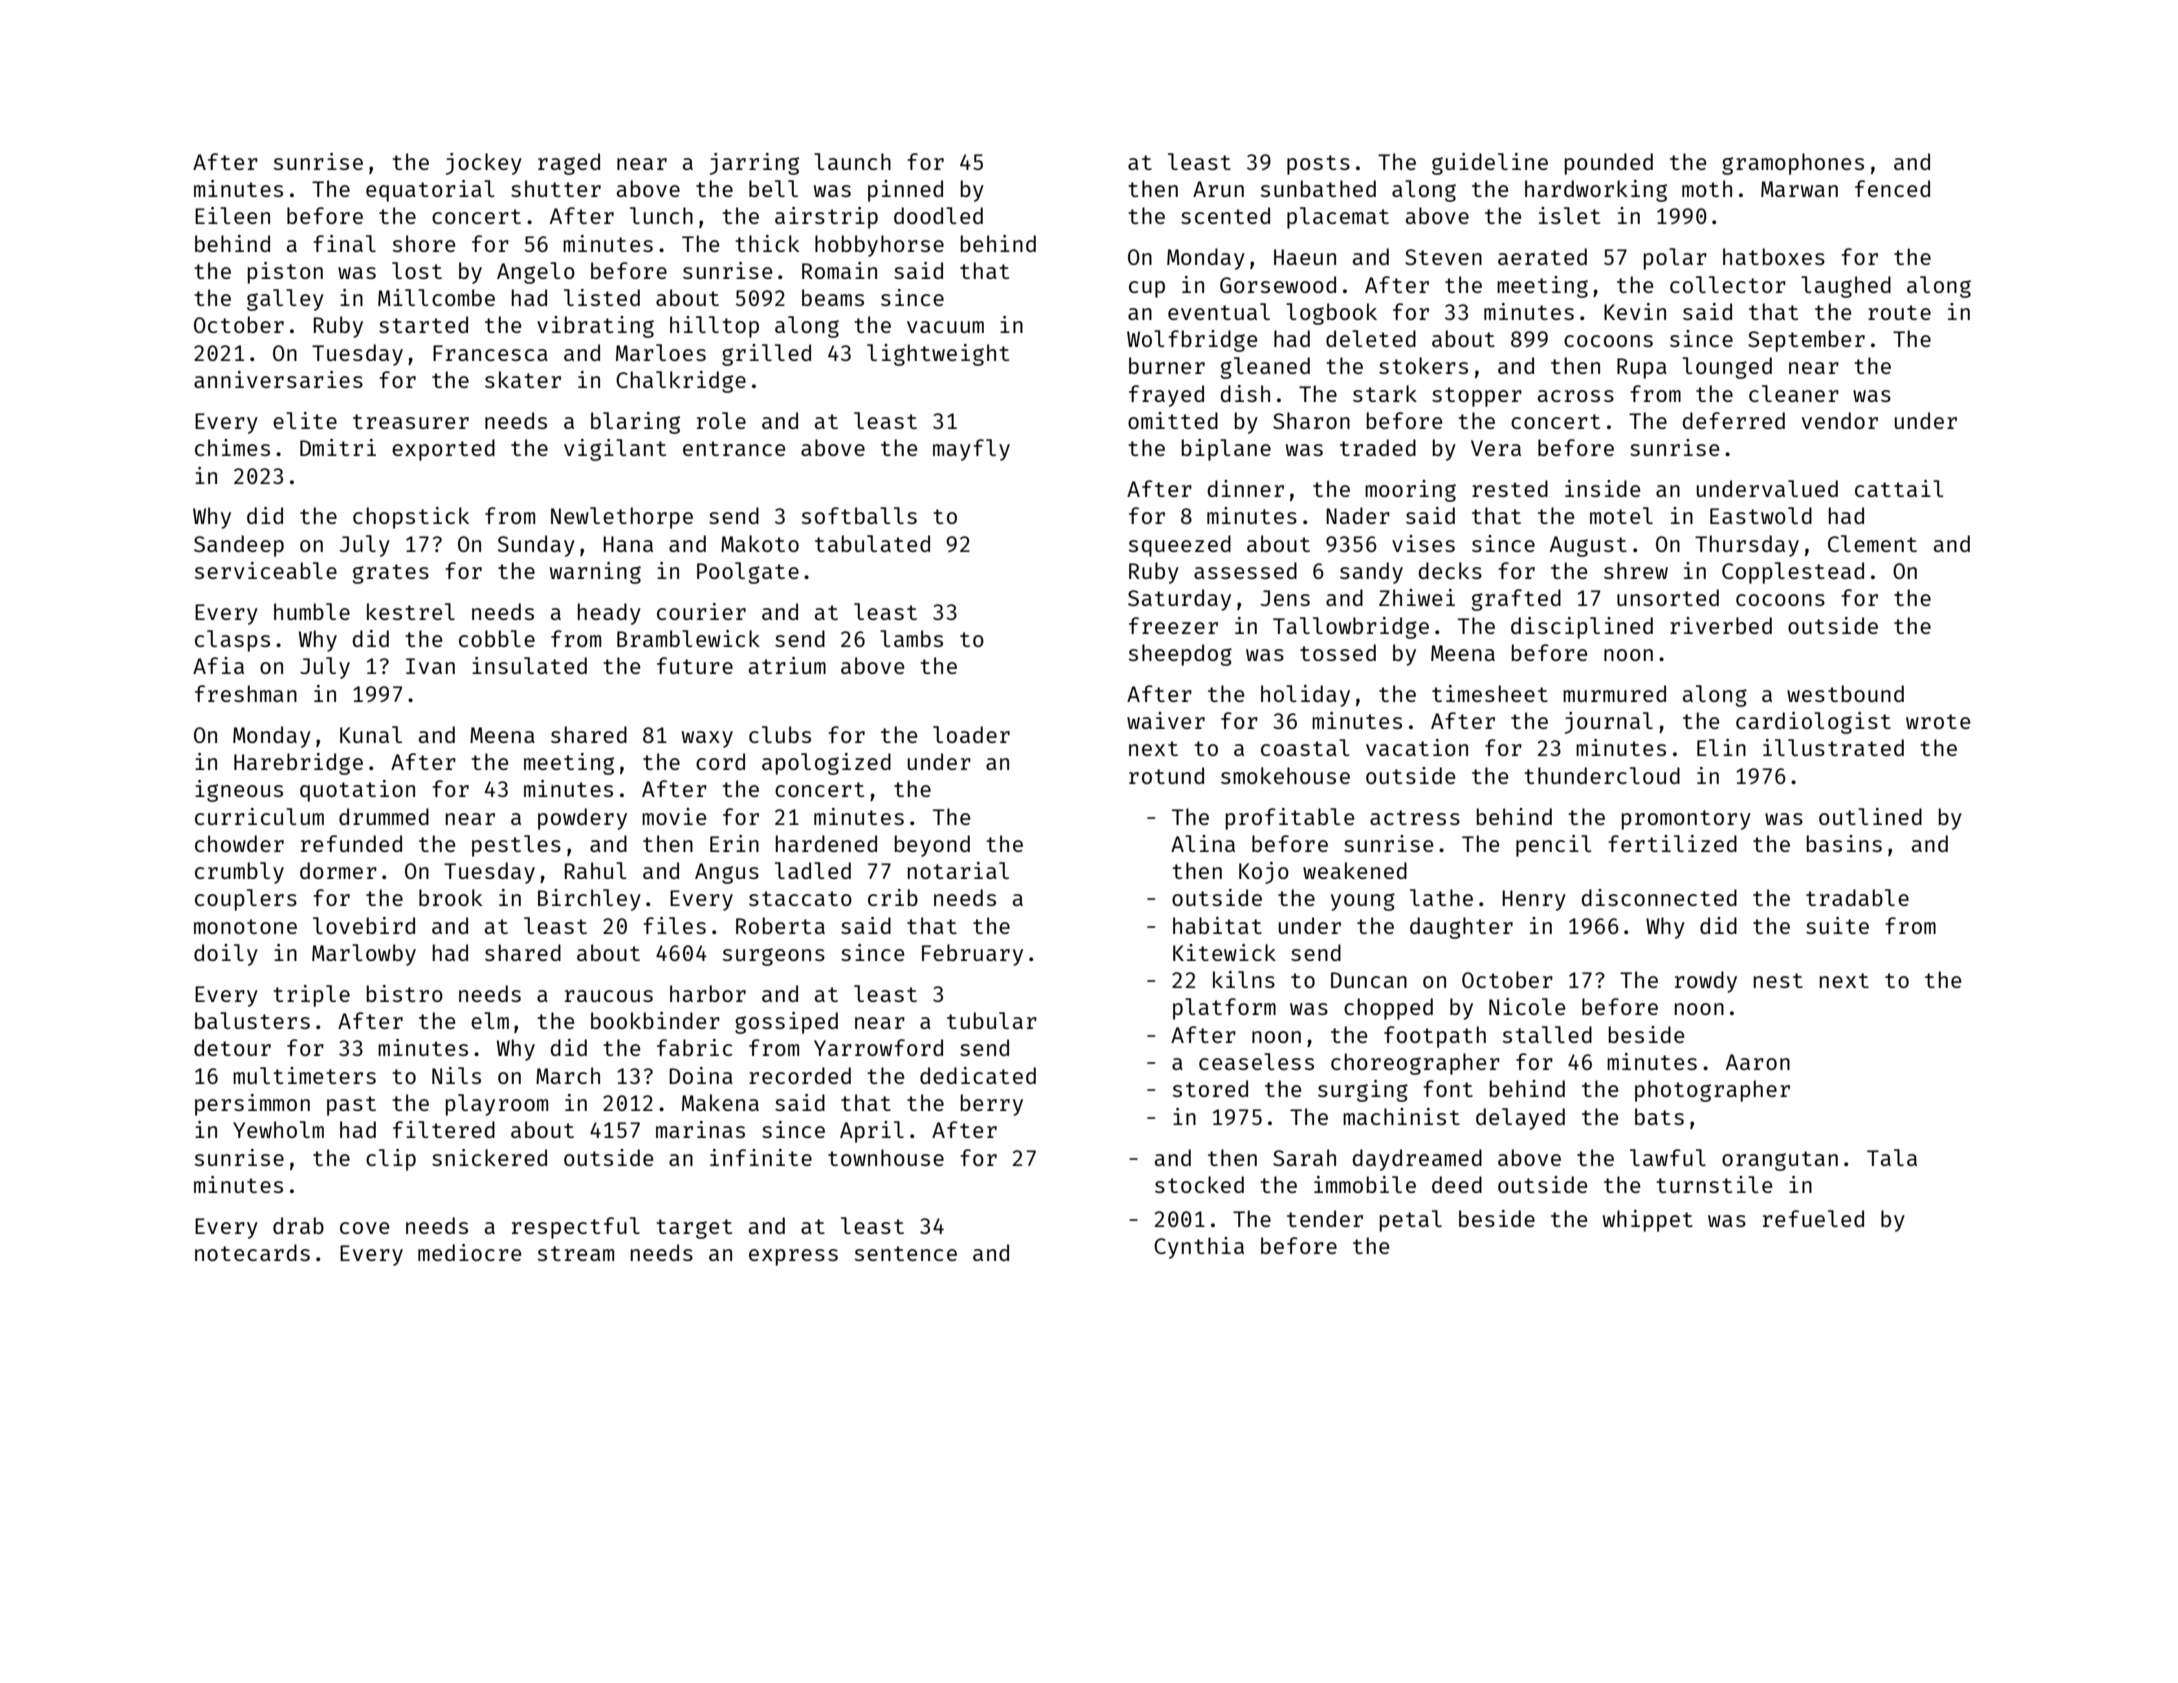  I want to click on sentence, so click(906, 1253).
